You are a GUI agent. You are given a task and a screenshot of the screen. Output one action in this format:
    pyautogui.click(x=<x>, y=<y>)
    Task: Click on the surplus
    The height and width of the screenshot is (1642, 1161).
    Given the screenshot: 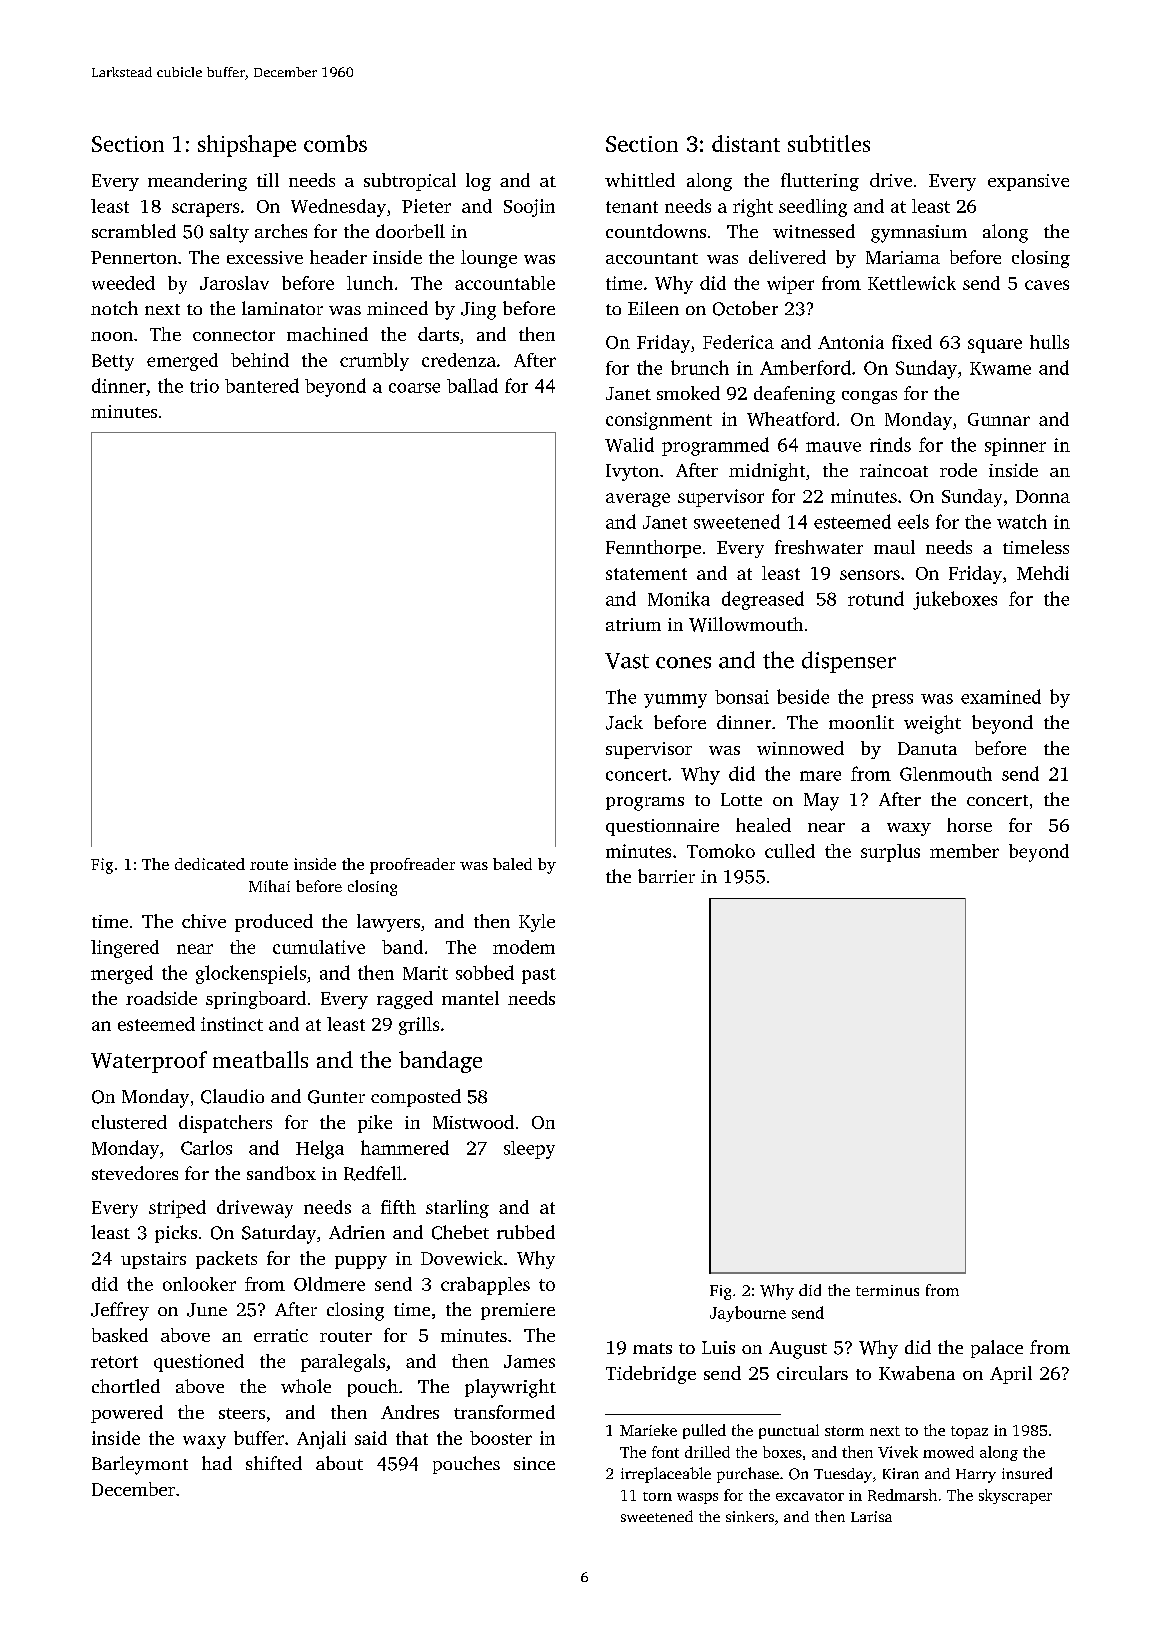 What is the action you would take?
    pyautogui.click(x=890, y=853)
